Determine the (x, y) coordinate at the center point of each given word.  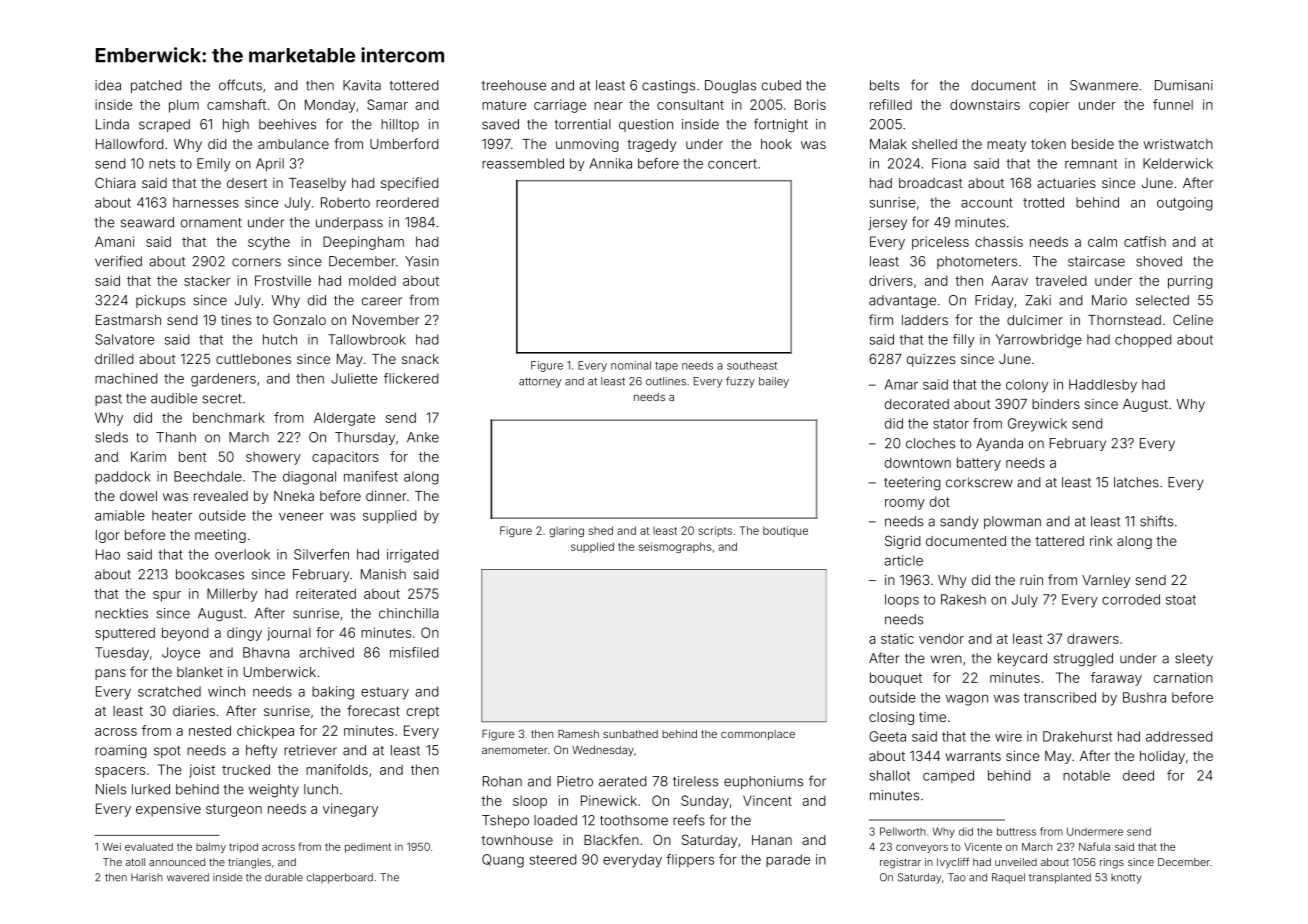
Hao (108, 554)
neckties (121, 613)
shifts (1156, 521)
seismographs (675, 547)
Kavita (362, 85)
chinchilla (409, 613)
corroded (1131, 599)
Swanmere (1104, 85)
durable (284, 877)
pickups (160, 301)
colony (1027, 386)
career (382, 301)
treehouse (514, 85)
